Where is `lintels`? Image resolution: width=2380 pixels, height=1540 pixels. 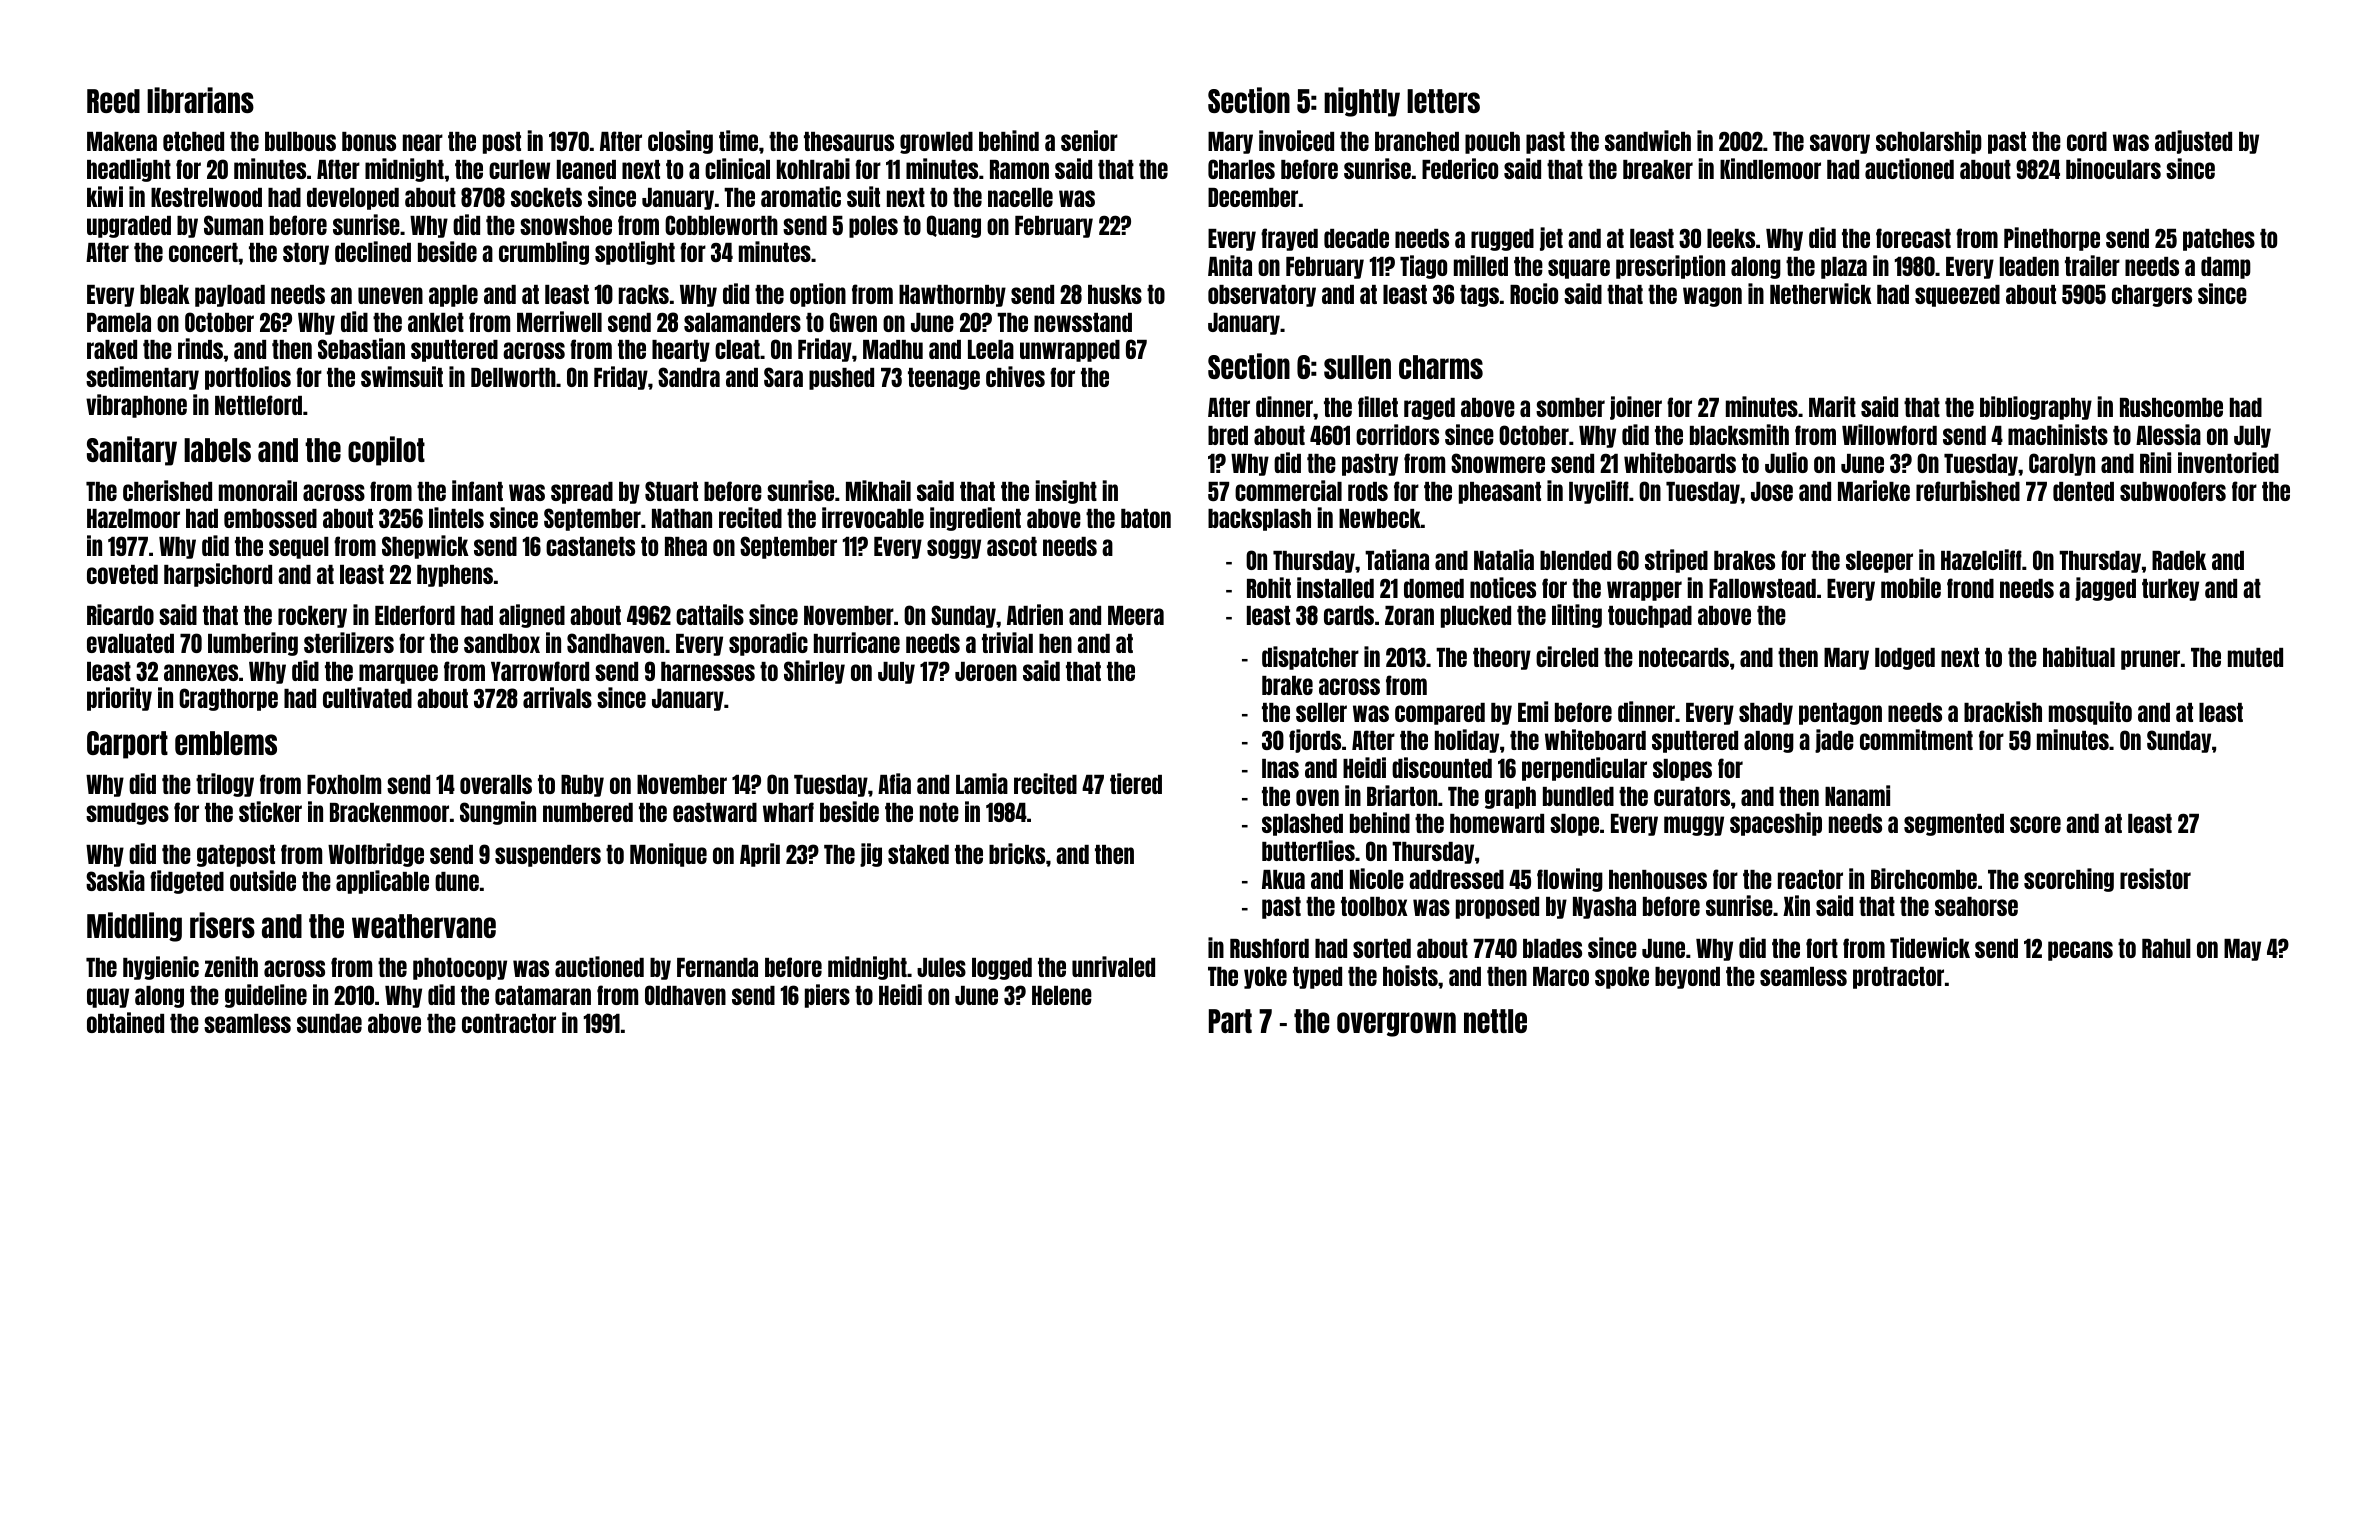 lintels is located at coordinates (456, 517).
